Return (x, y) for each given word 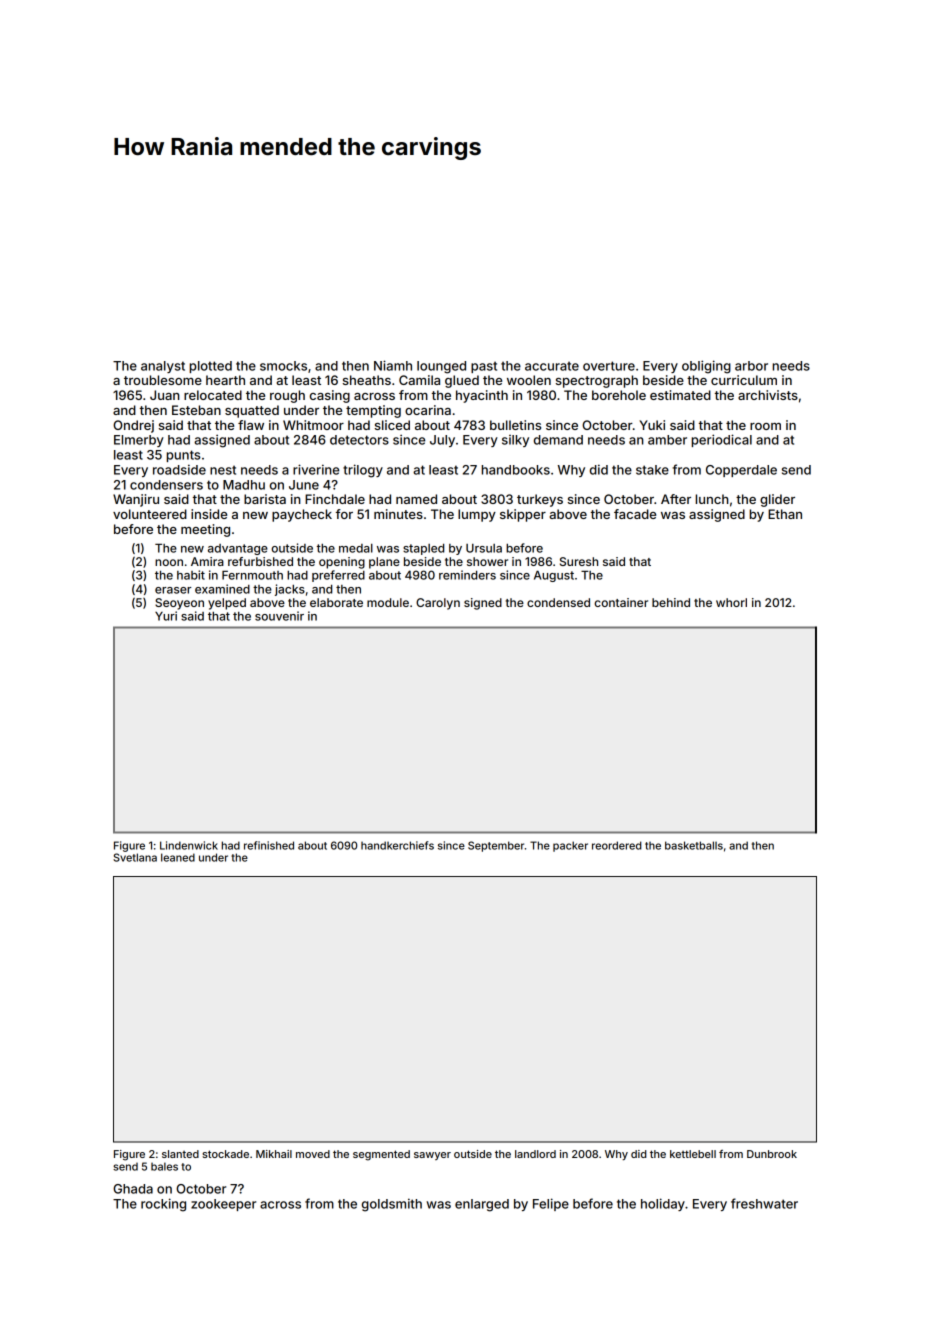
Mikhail (274, 1154)
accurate (552, 366)
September (496, 846)
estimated (680, 395)
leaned (178, 857)
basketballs (694, 845)
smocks (283, 366)
